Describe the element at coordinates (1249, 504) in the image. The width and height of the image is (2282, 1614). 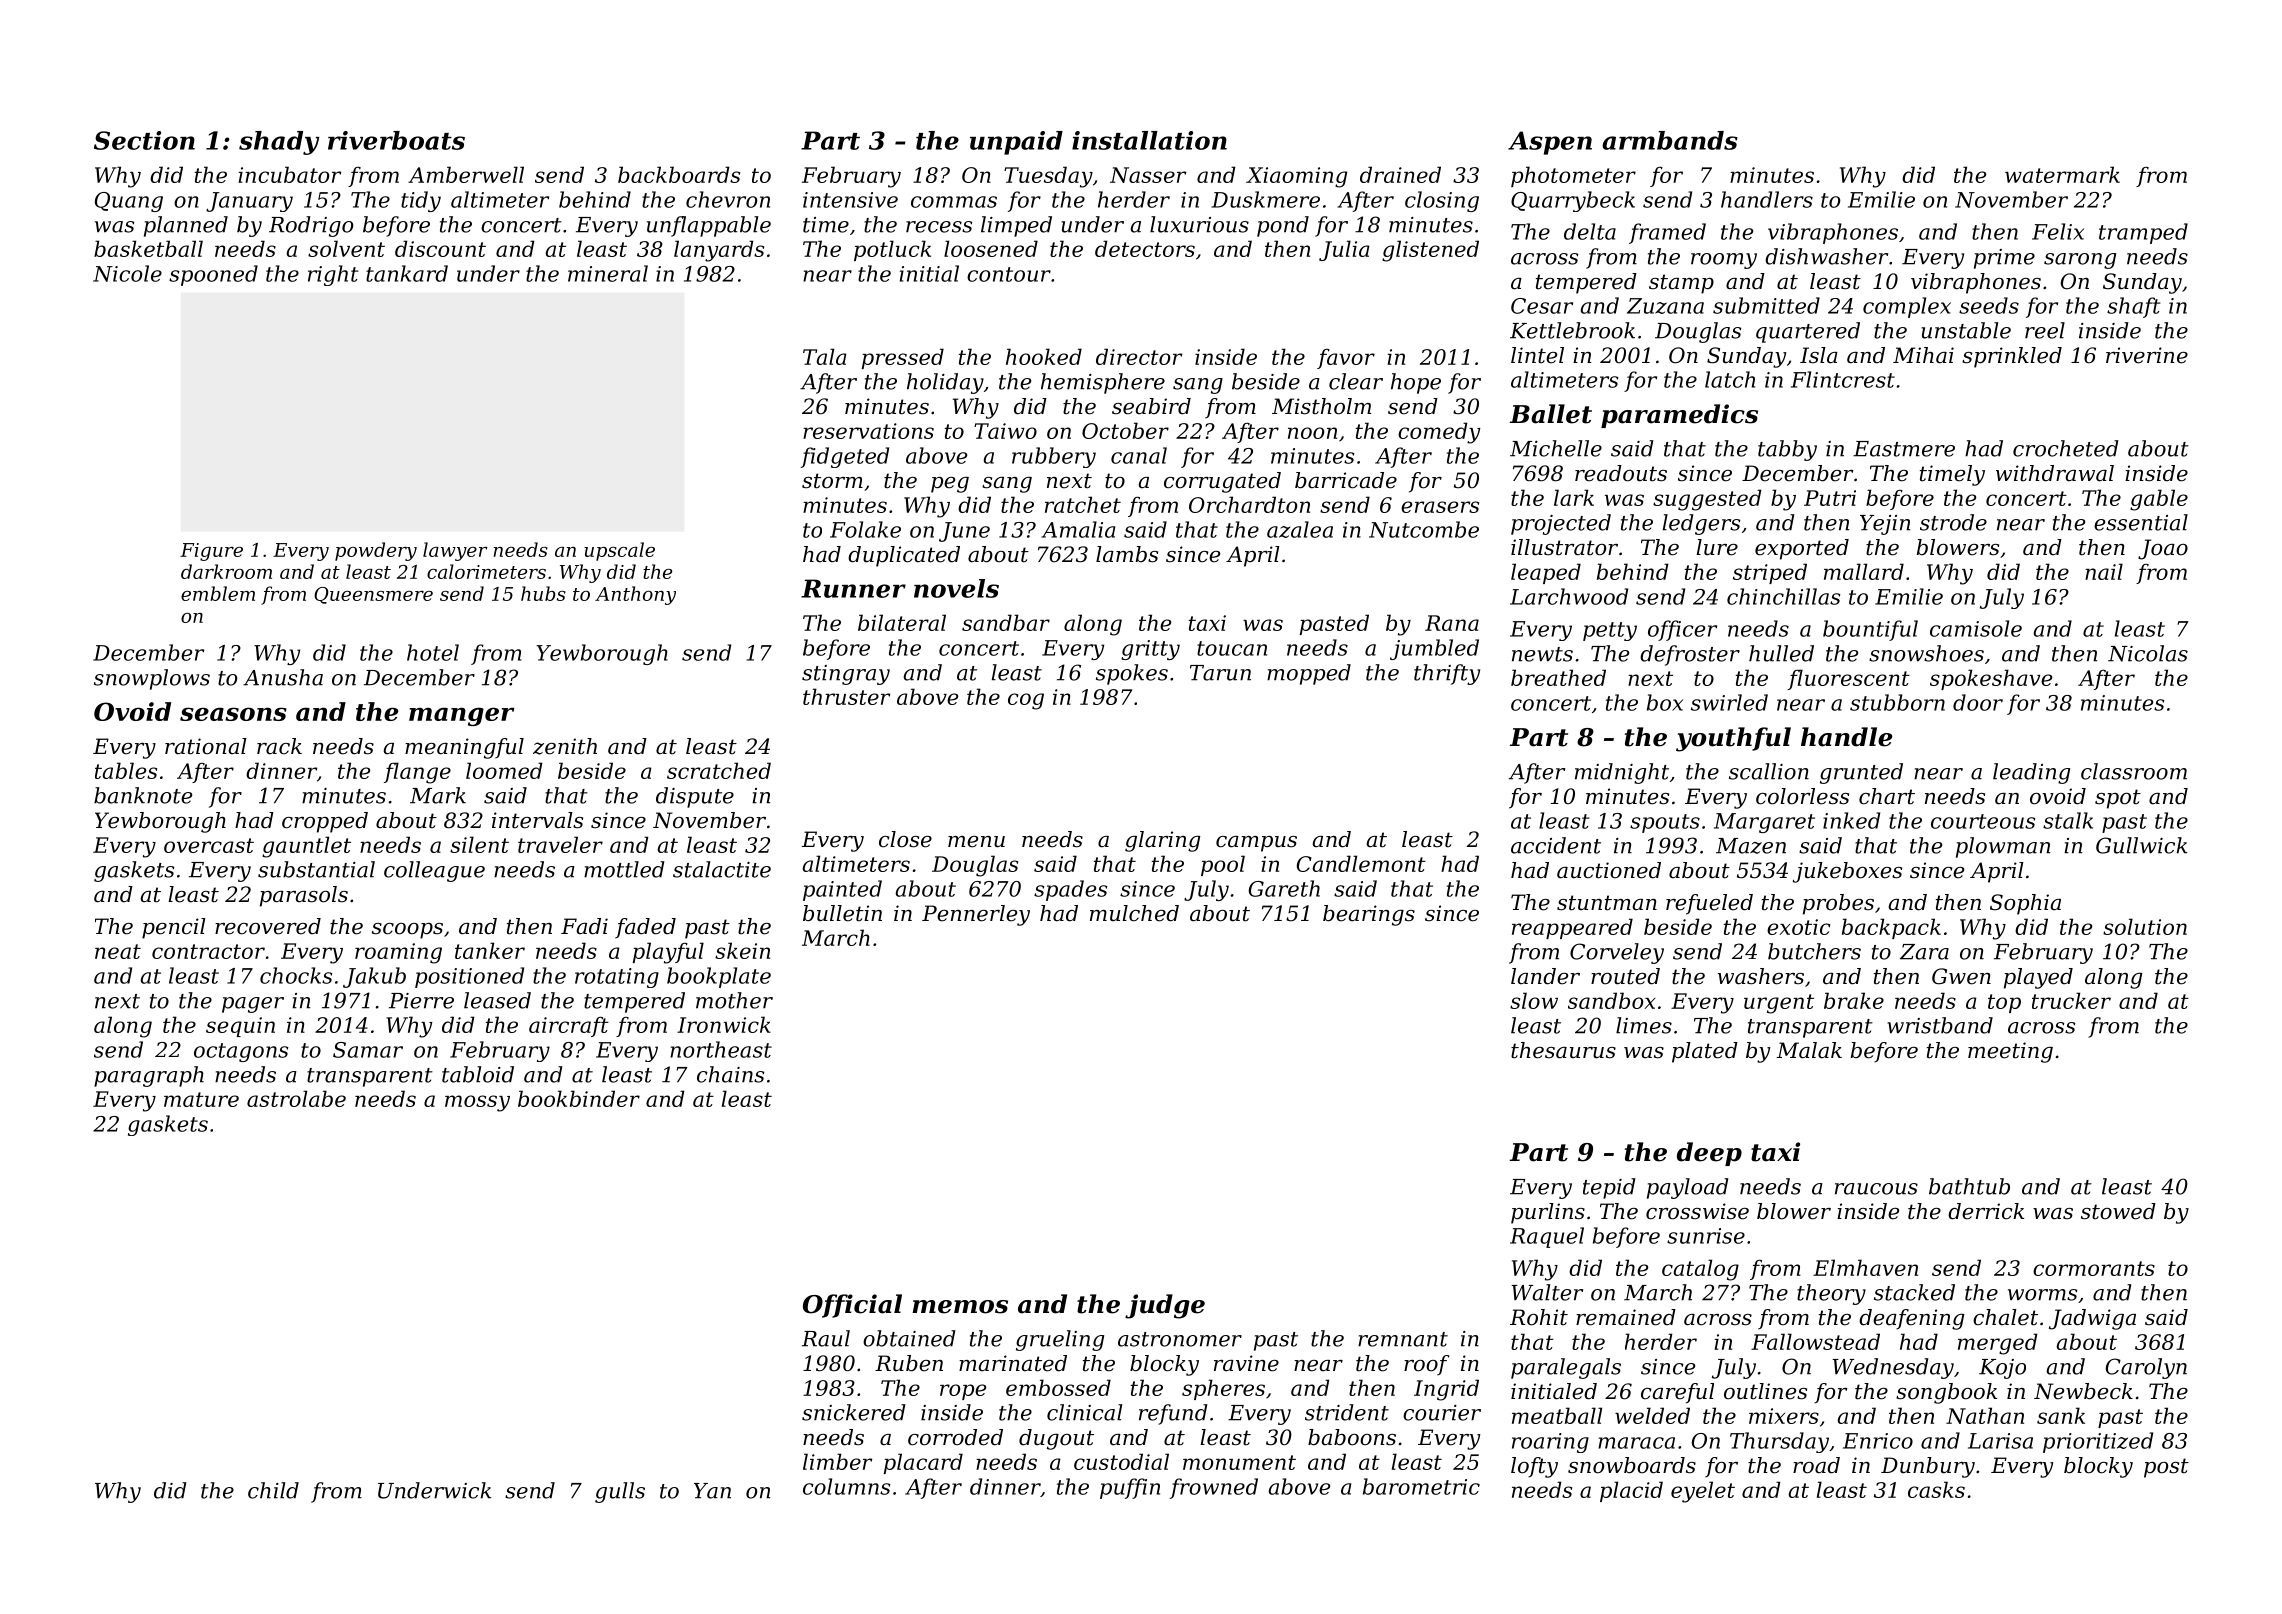
I see `Orchardton` at that location.
